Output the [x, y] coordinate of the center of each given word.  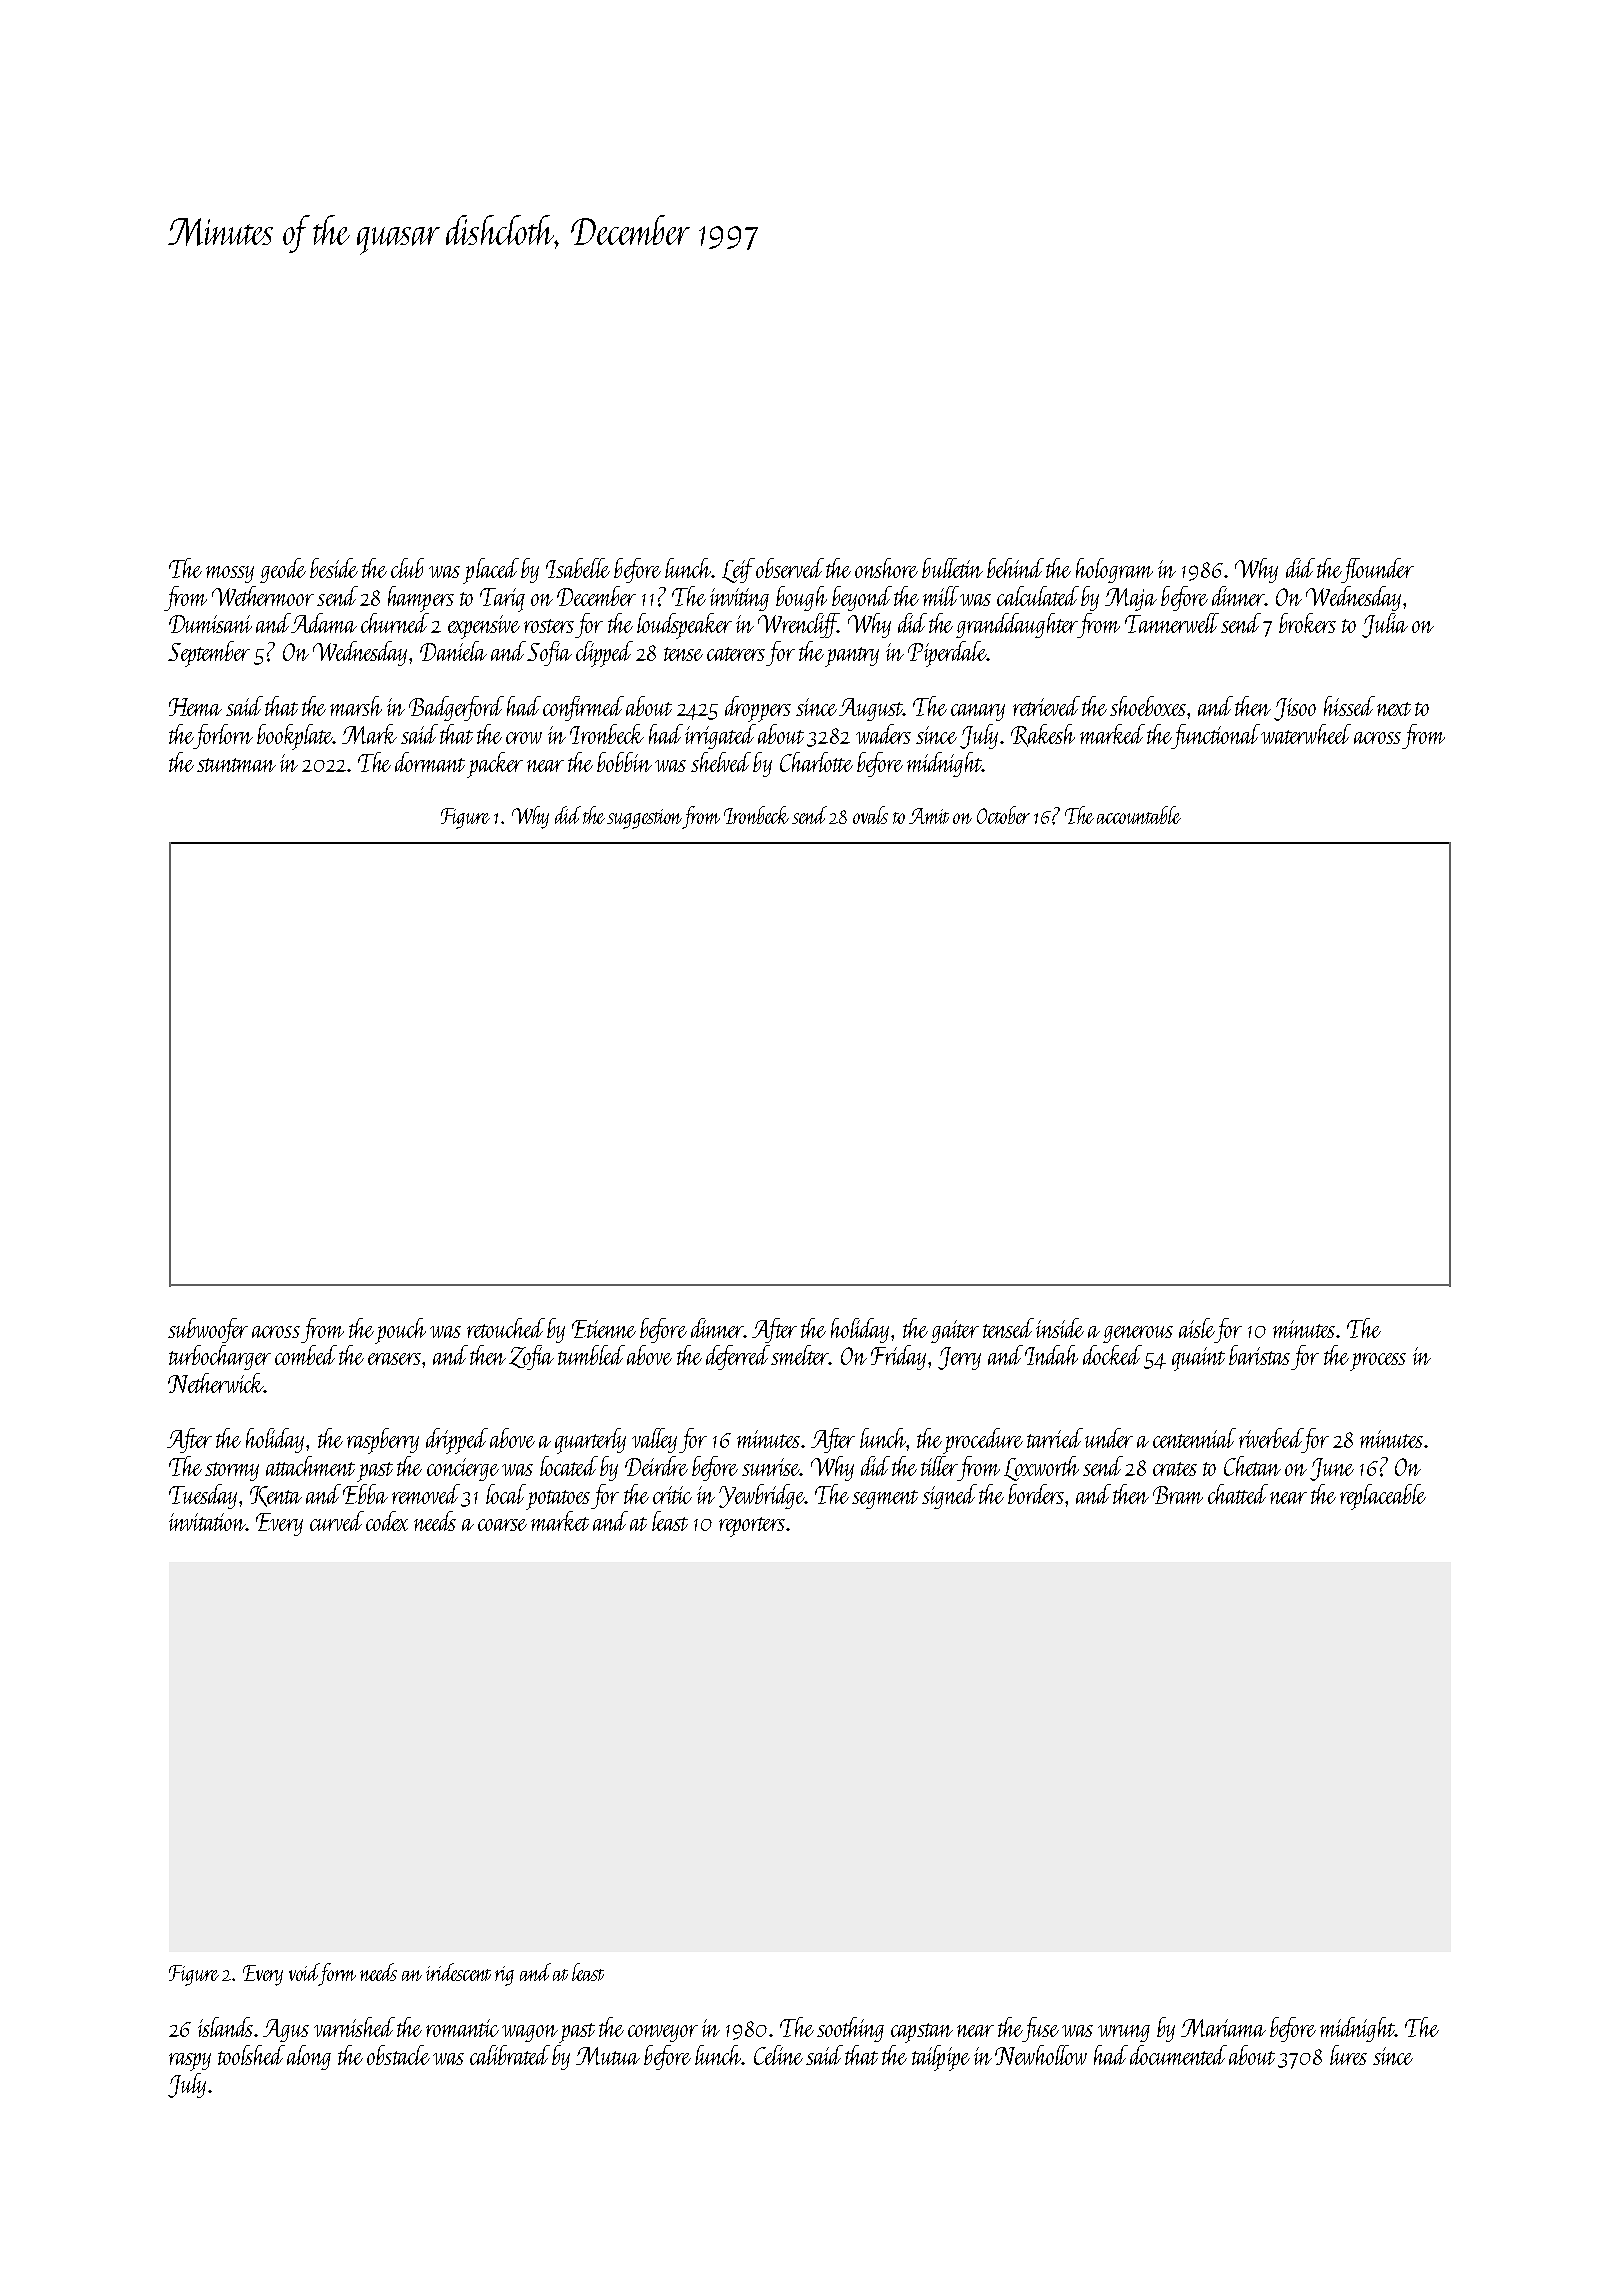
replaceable [1383, 1497]
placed [491, 571]
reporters [752, 1527]
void [304, 1972]
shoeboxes [1148, 706]
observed [790, 568]
